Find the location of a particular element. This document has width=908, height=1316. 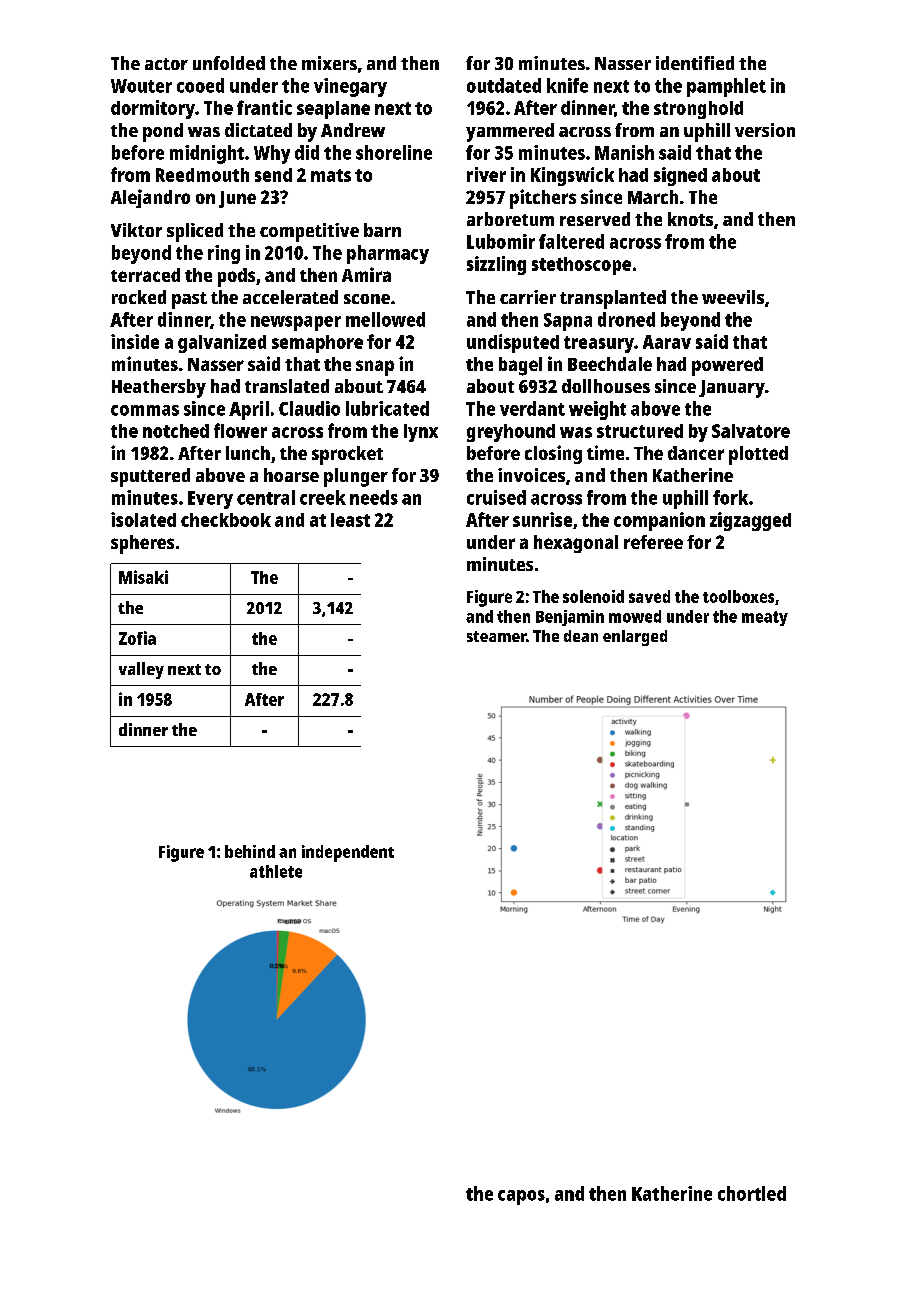

athlete is located at coordinates (276, 871).
